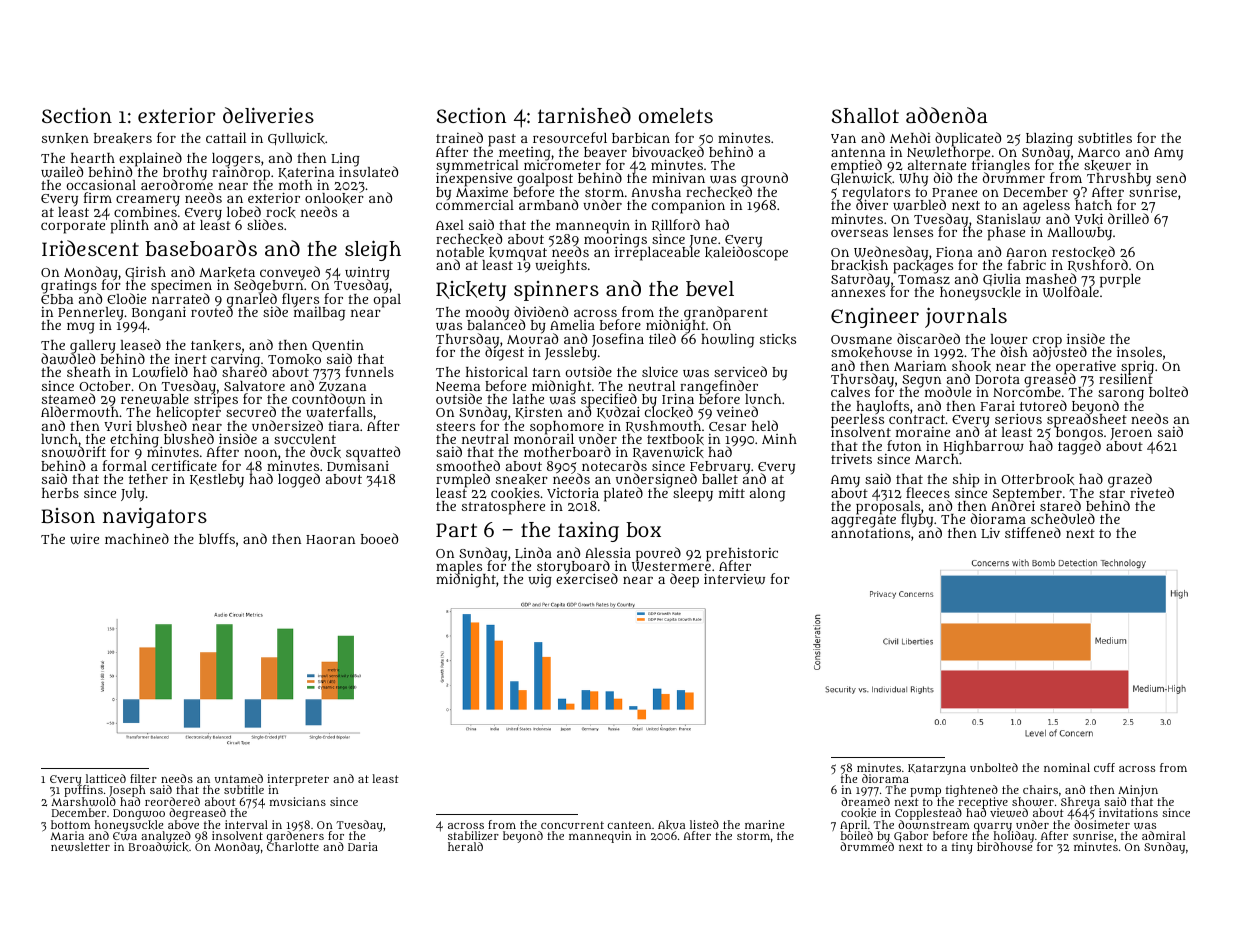 This page has height=952, width=1233. I want to click on skewer, so click(1107, 165).
